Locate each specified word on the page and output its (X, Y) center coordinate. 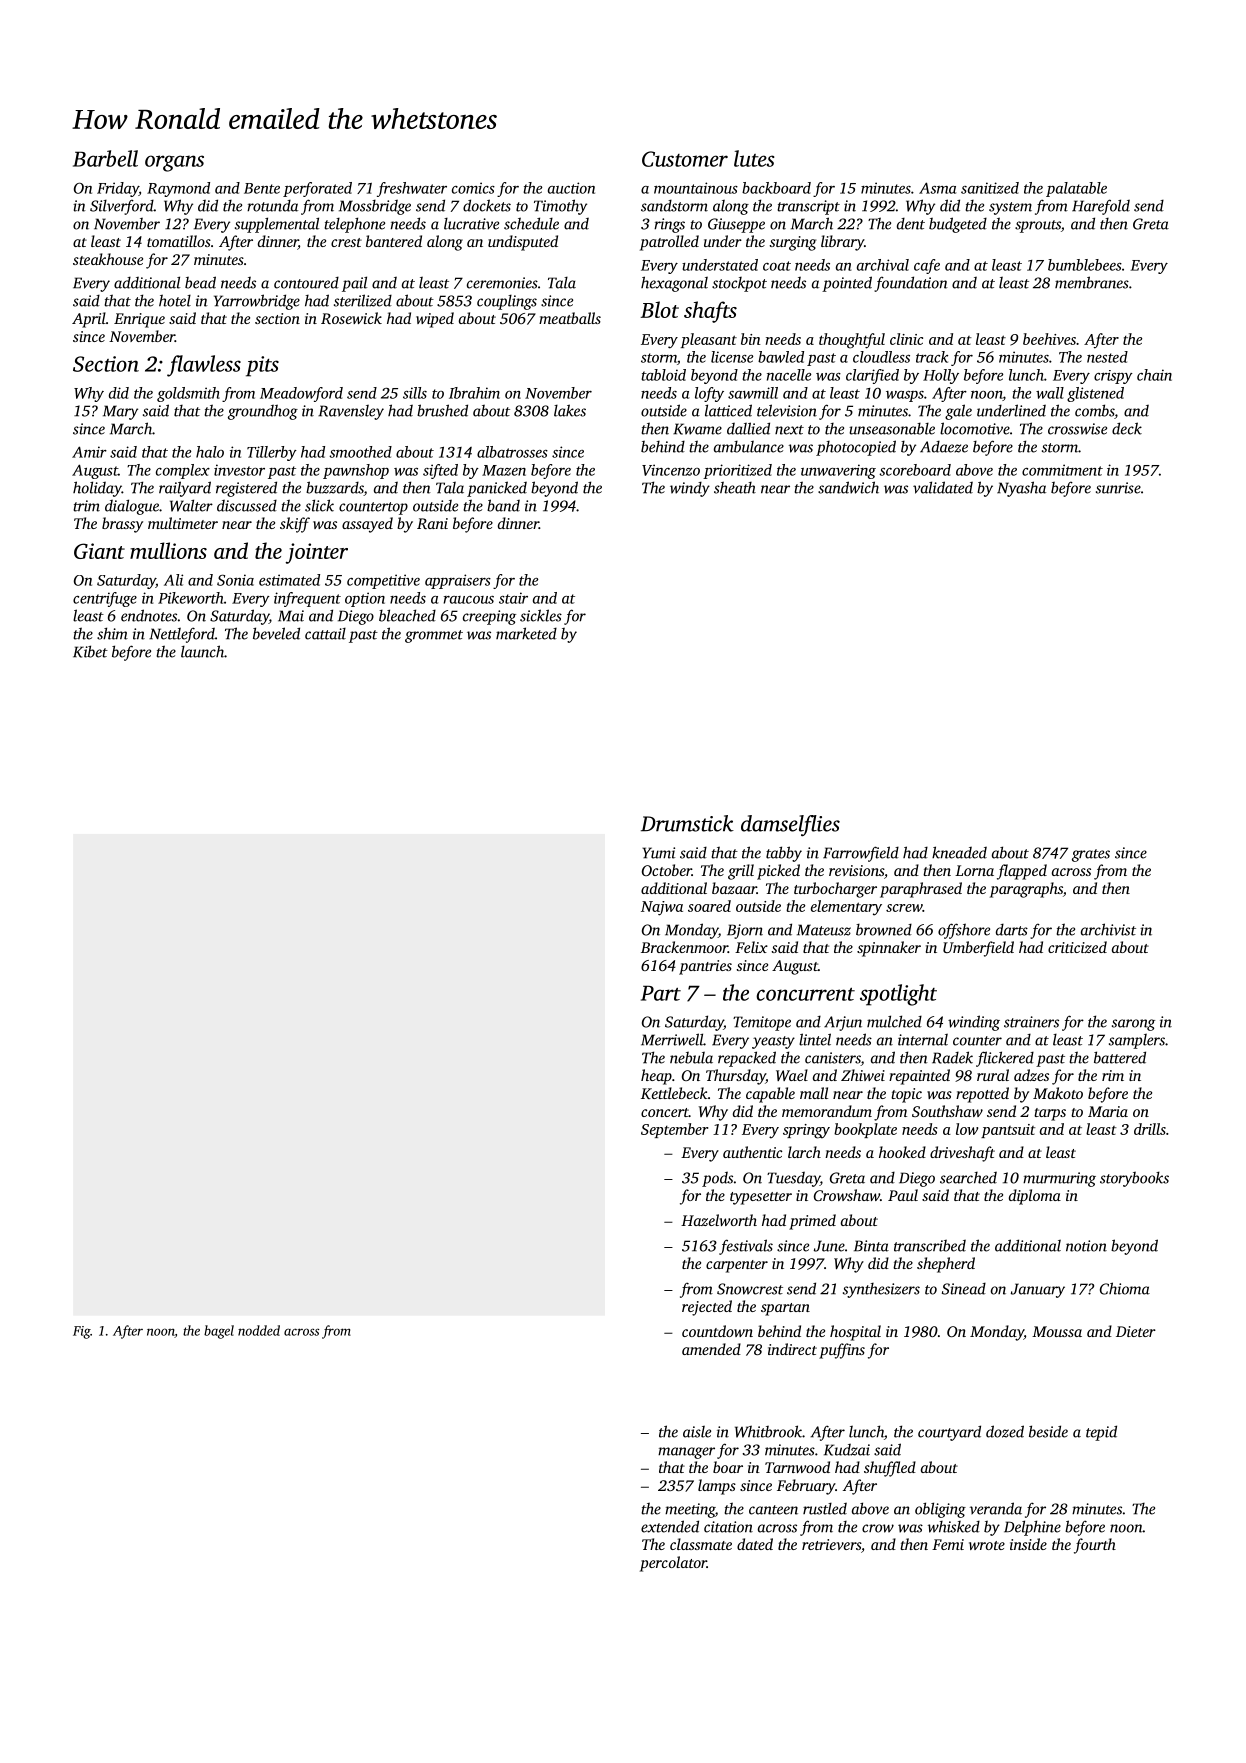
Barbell (105, 158)
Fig (81, 1332)
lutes (754, 158)
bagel (219, 1332)
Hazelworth (719, 1220)
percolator (673, 1564)
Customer (685, 159)
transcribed (930, 1246)
